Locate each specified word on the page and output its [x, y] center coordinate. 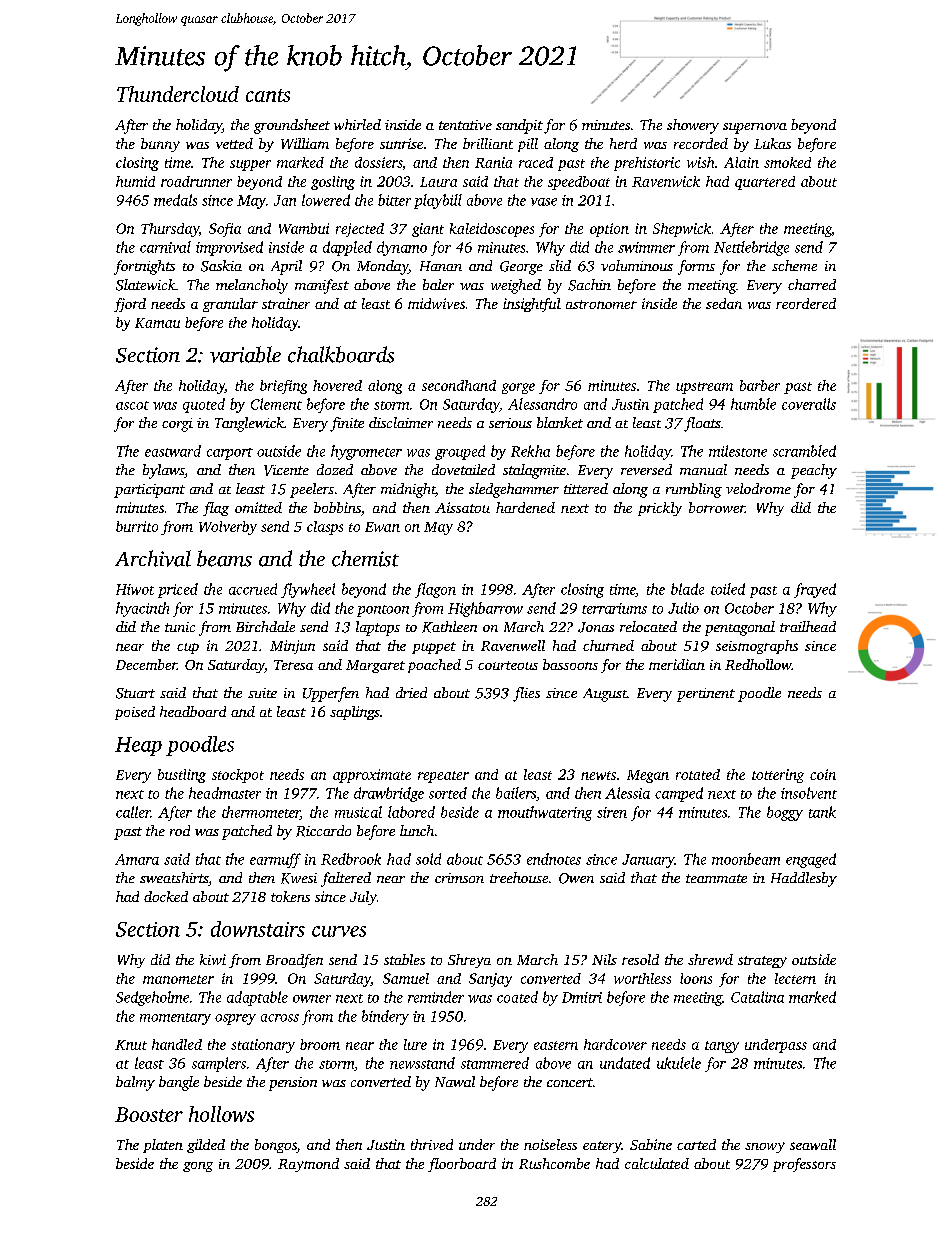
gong [198, 1167]
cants [268, 95]
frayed [815, 590]
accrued [253, 589]
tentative [465, 125]
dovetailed [463, 469]
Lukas [772, 143]
